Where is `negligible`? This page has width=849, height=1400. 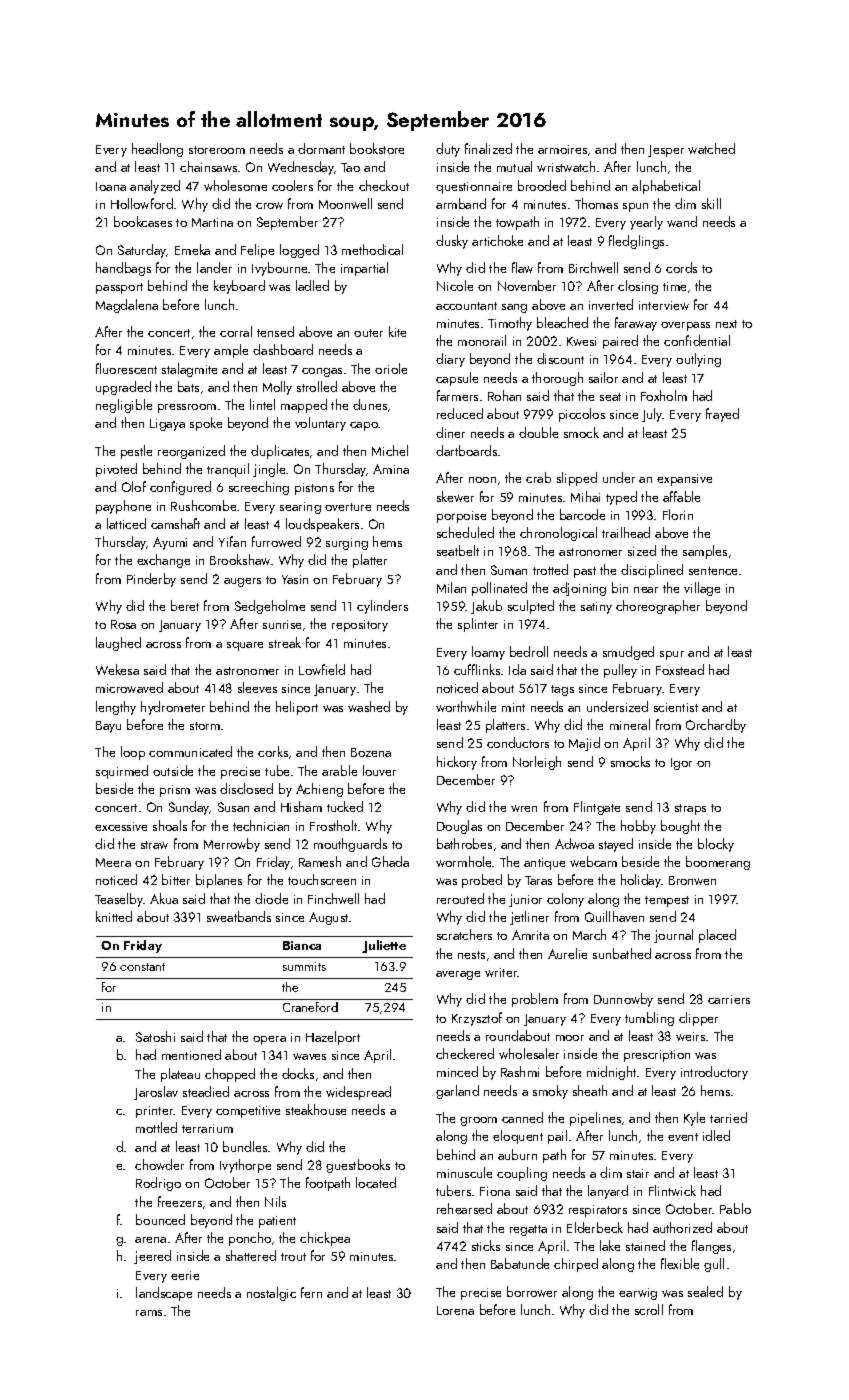
negligible is located at coordinates (124, 406).
